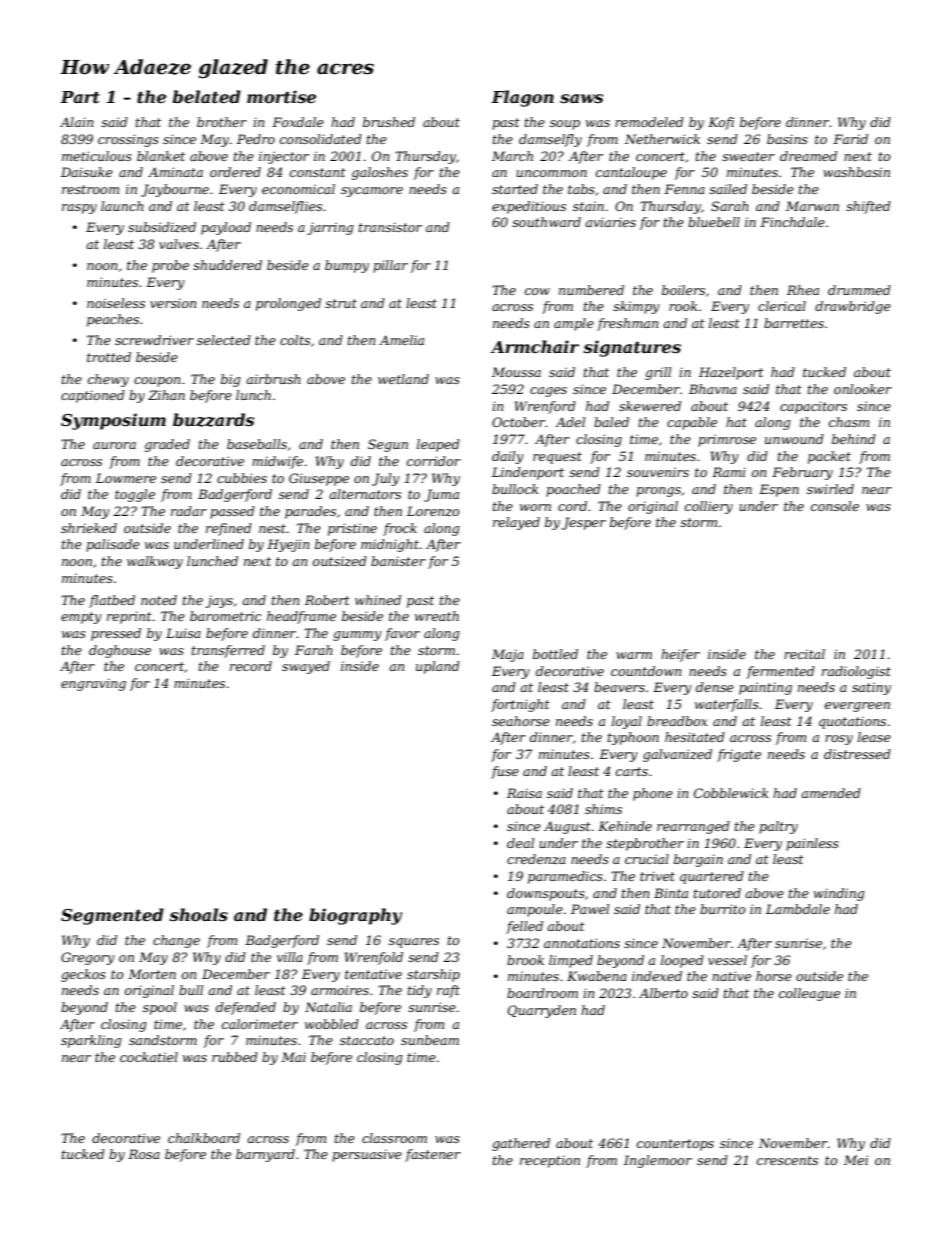  Describe the element at coordinates (242, 478) in the screenshot. I see `cubbies` at that location.
